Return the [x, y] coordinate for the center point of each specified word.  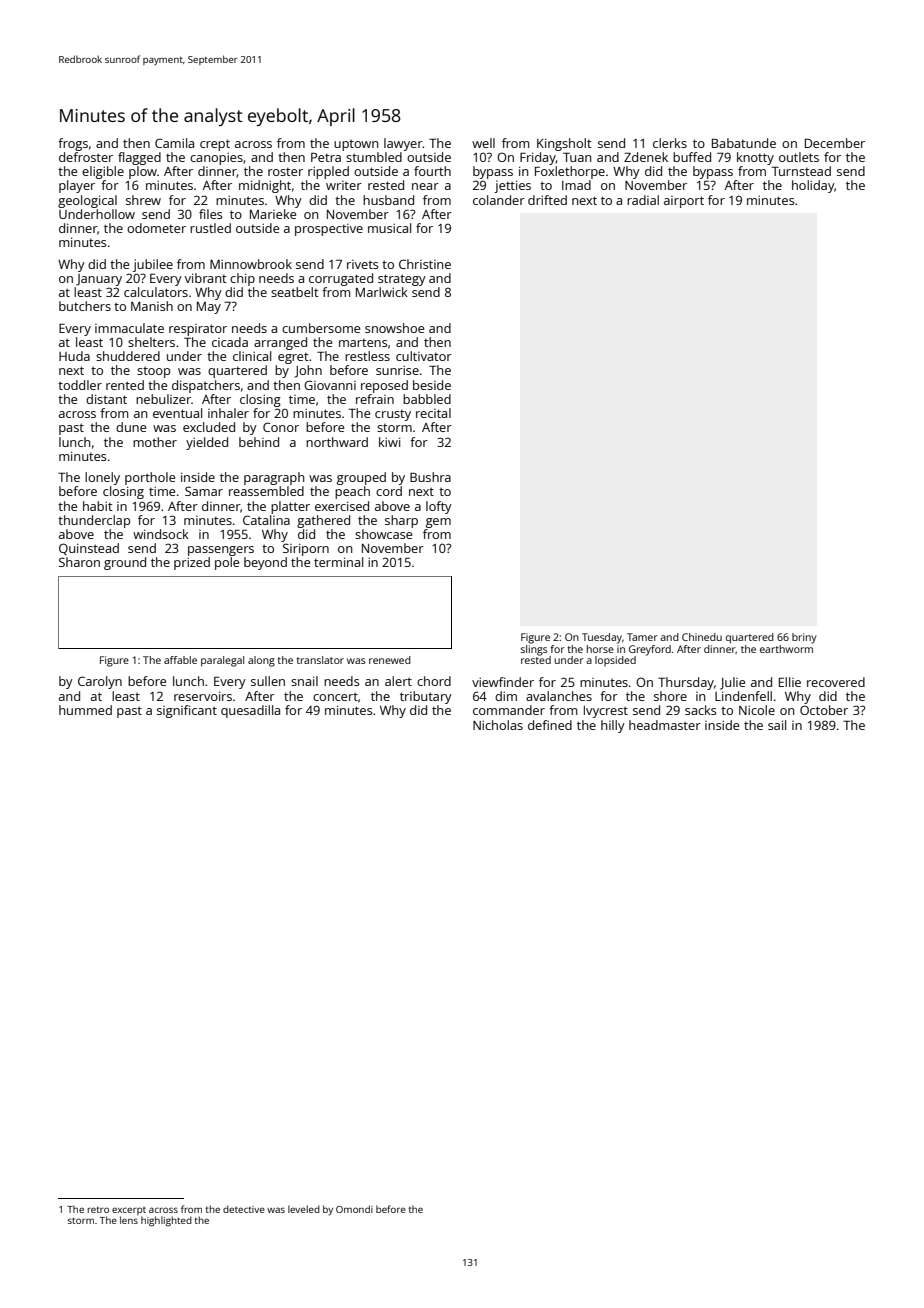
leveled [304, 1209]
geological [87, 201]
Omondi [354, 1209]
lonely [102, 478]
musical [389, 228]
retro [98, 1210]
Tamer [642, 637]
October [824, 710]
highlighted [166, 1221]
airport [684, 202]
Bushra [430, 477]
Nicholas [498, 725]
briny [804, 638]
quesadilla [250, 711]
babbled [427, 399]
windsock [161, 534]
